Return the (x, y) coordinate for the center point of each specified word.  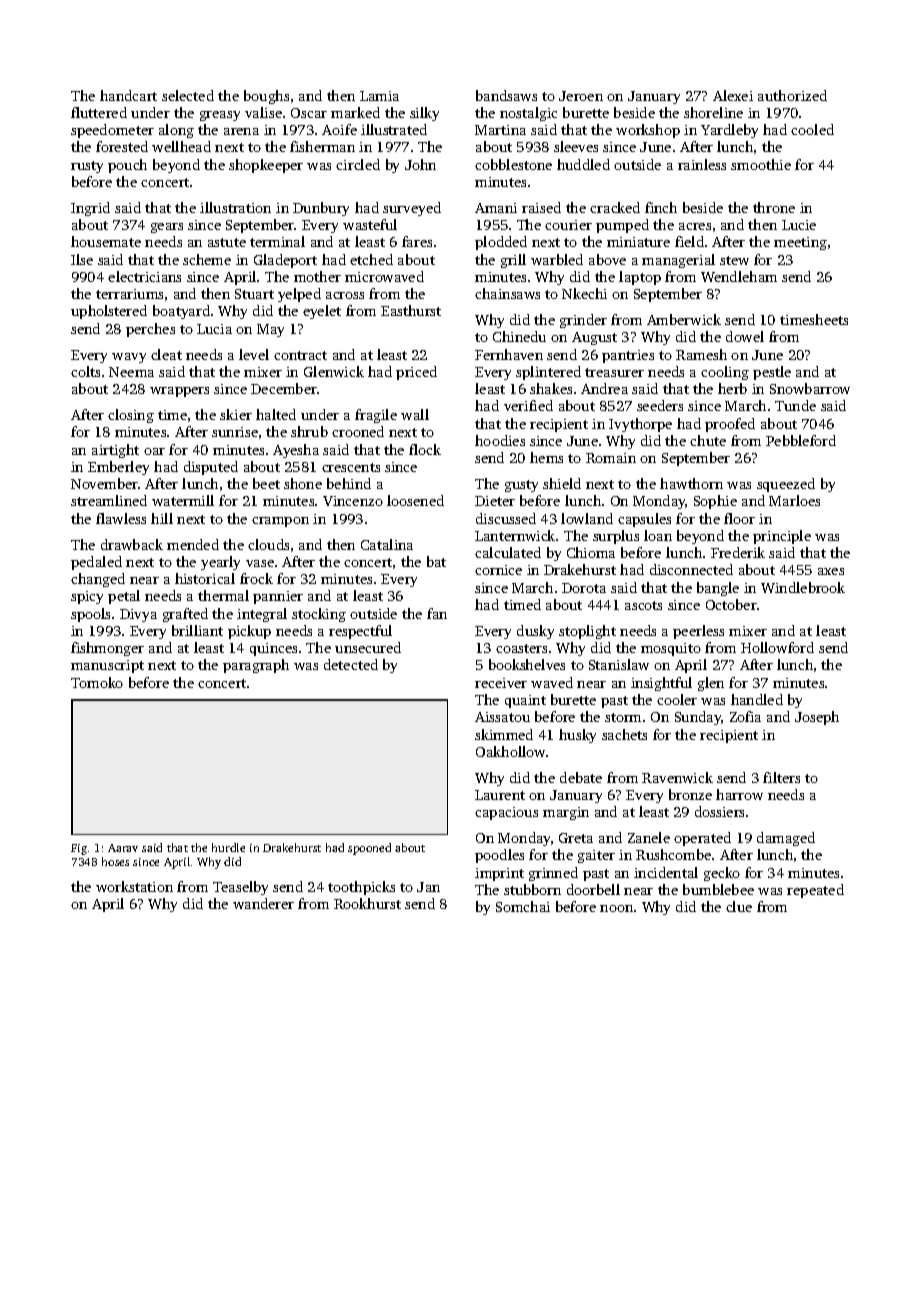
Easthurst (411, 310)
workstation (134, 886)
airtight (115, 451)
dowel (745, 336)
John (420, 164)
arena (241, 131)
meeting (800, 243)
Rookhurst (367, 903)
